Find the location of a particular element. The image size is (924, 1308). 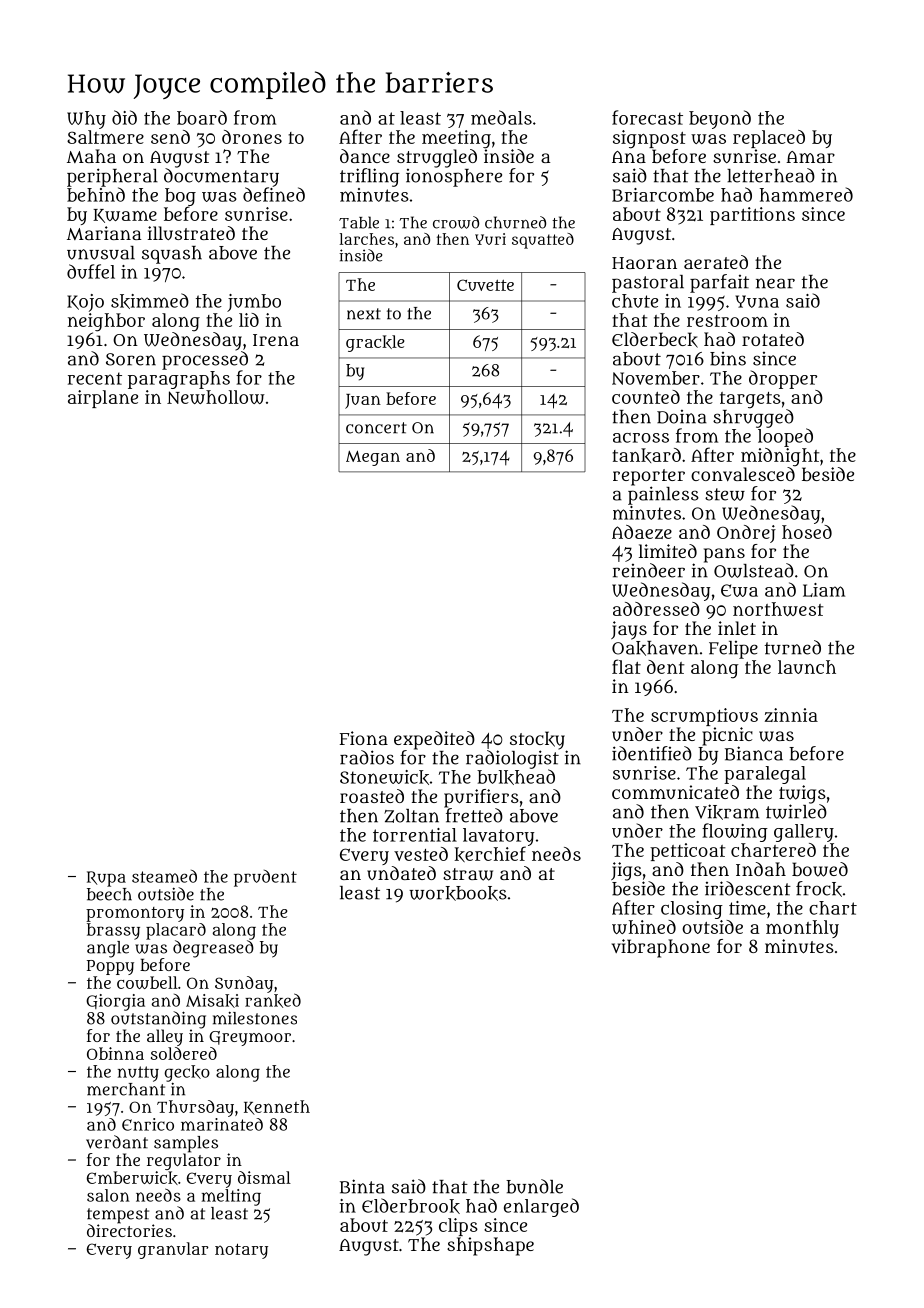

workbooks is located at coordinates (458, 893).
